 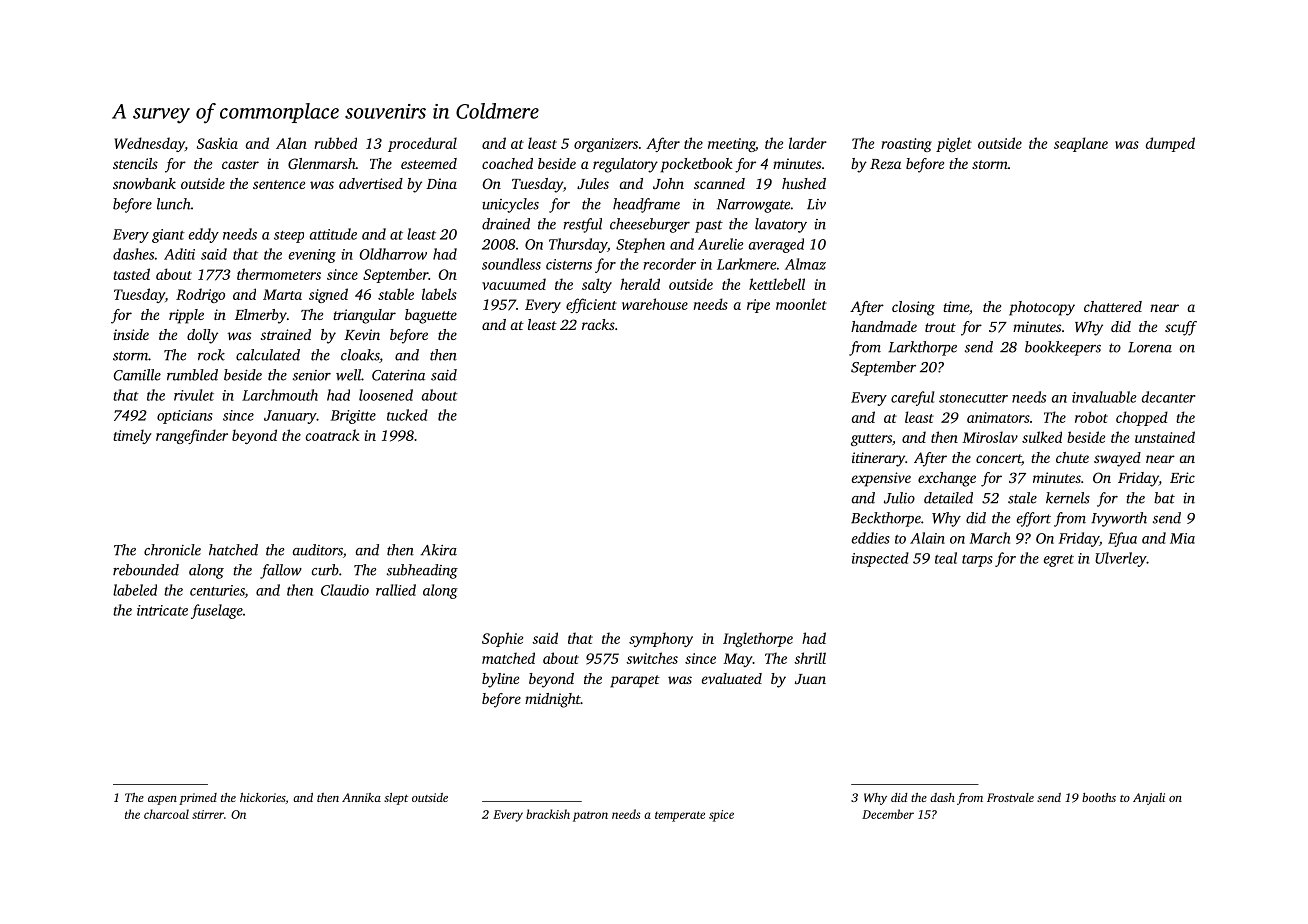 I want to click on itinerary, so click(x=878, y=459).
